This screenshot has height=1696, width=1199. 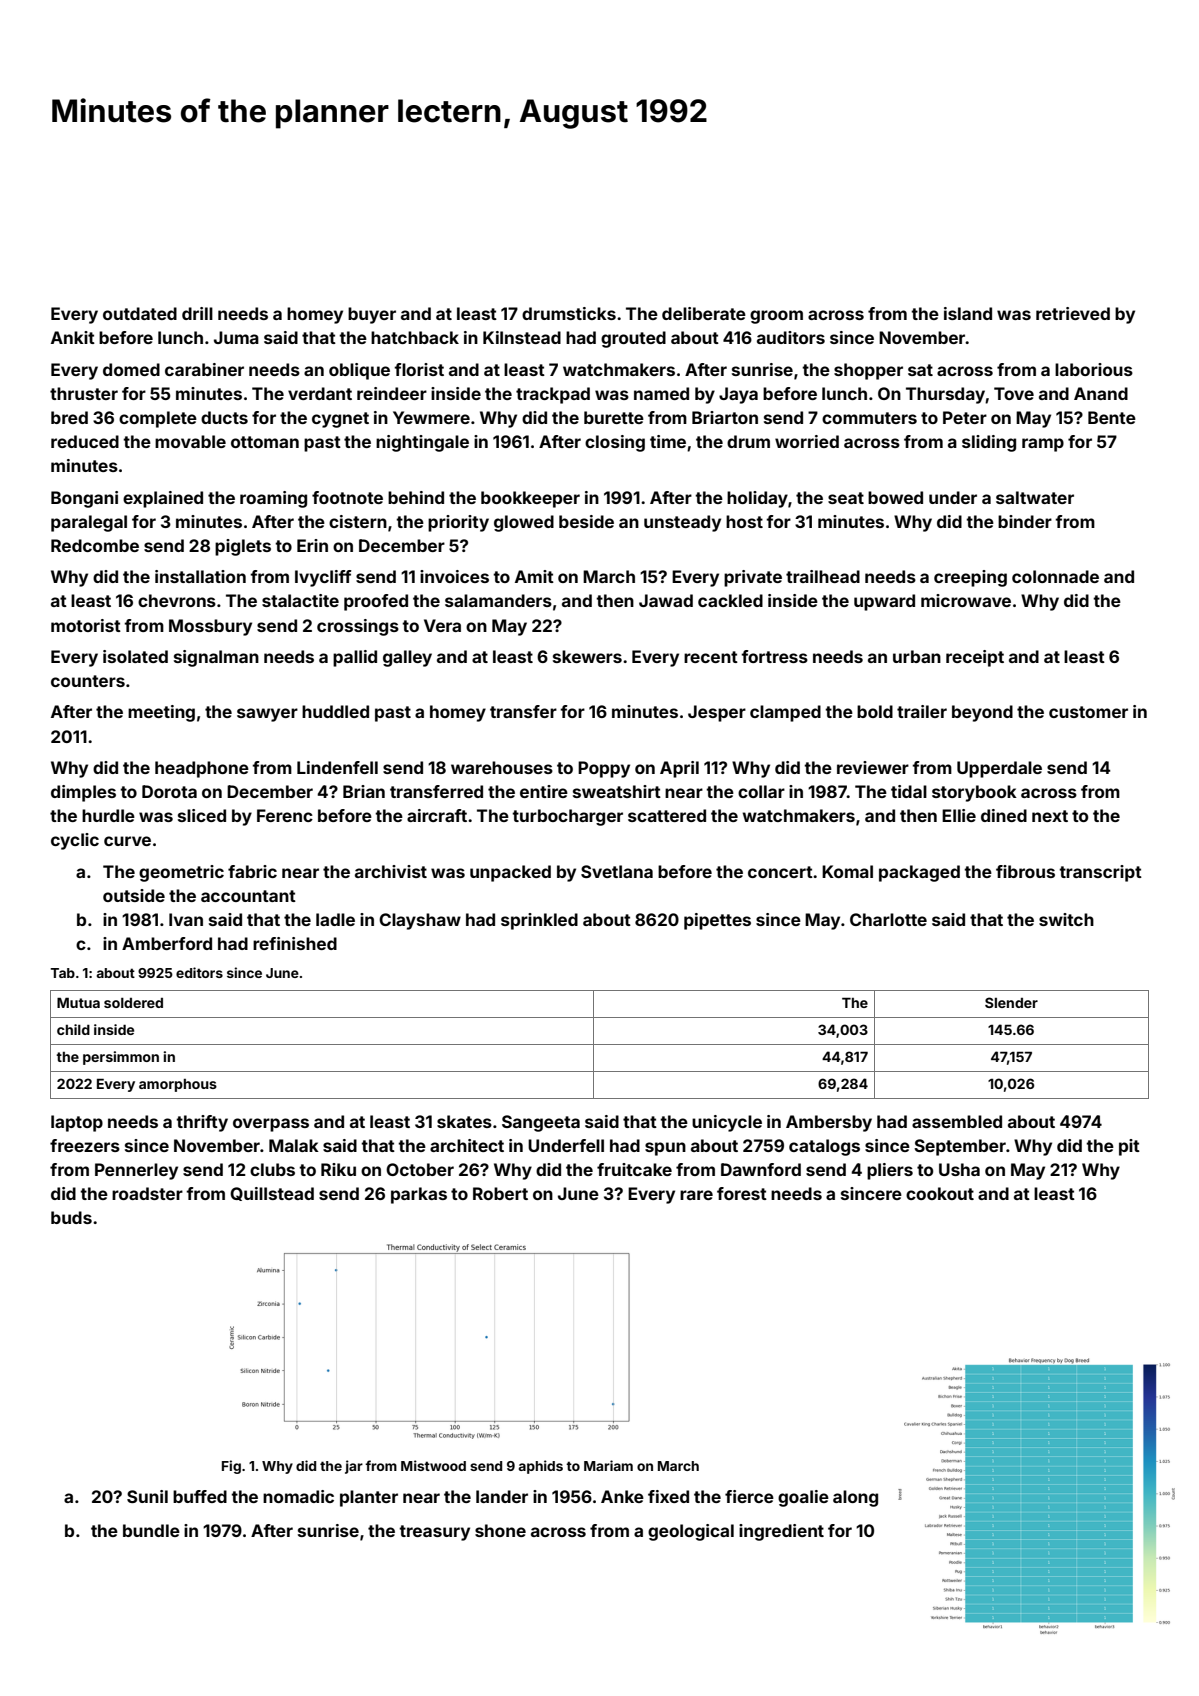 What do you see at coordinates (522, 337) in the screenshot?
I see `Kilnstead` at bounding box center [522, 337].
